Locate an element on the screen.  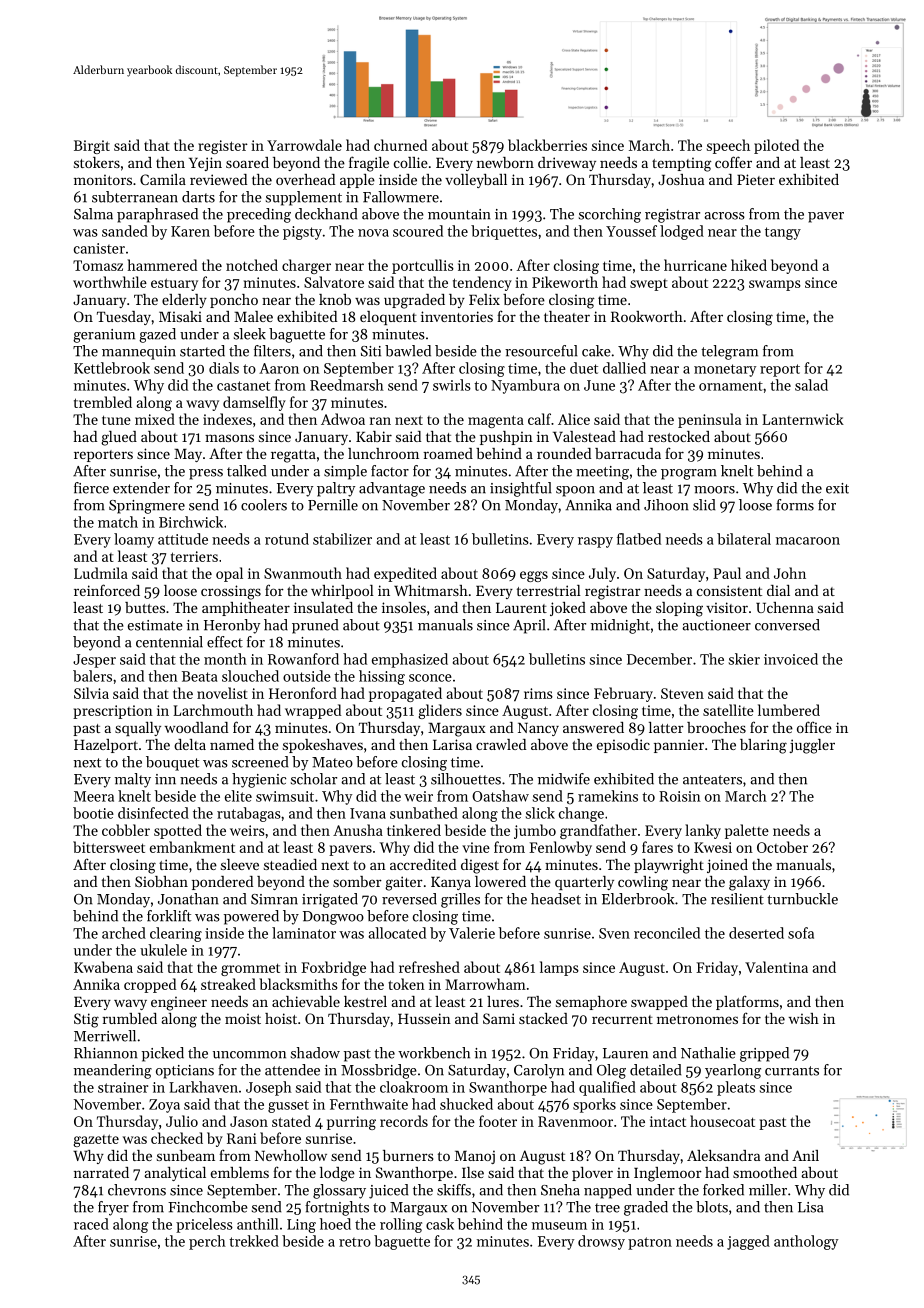
pleats is located at coordinates (736, 1088).
